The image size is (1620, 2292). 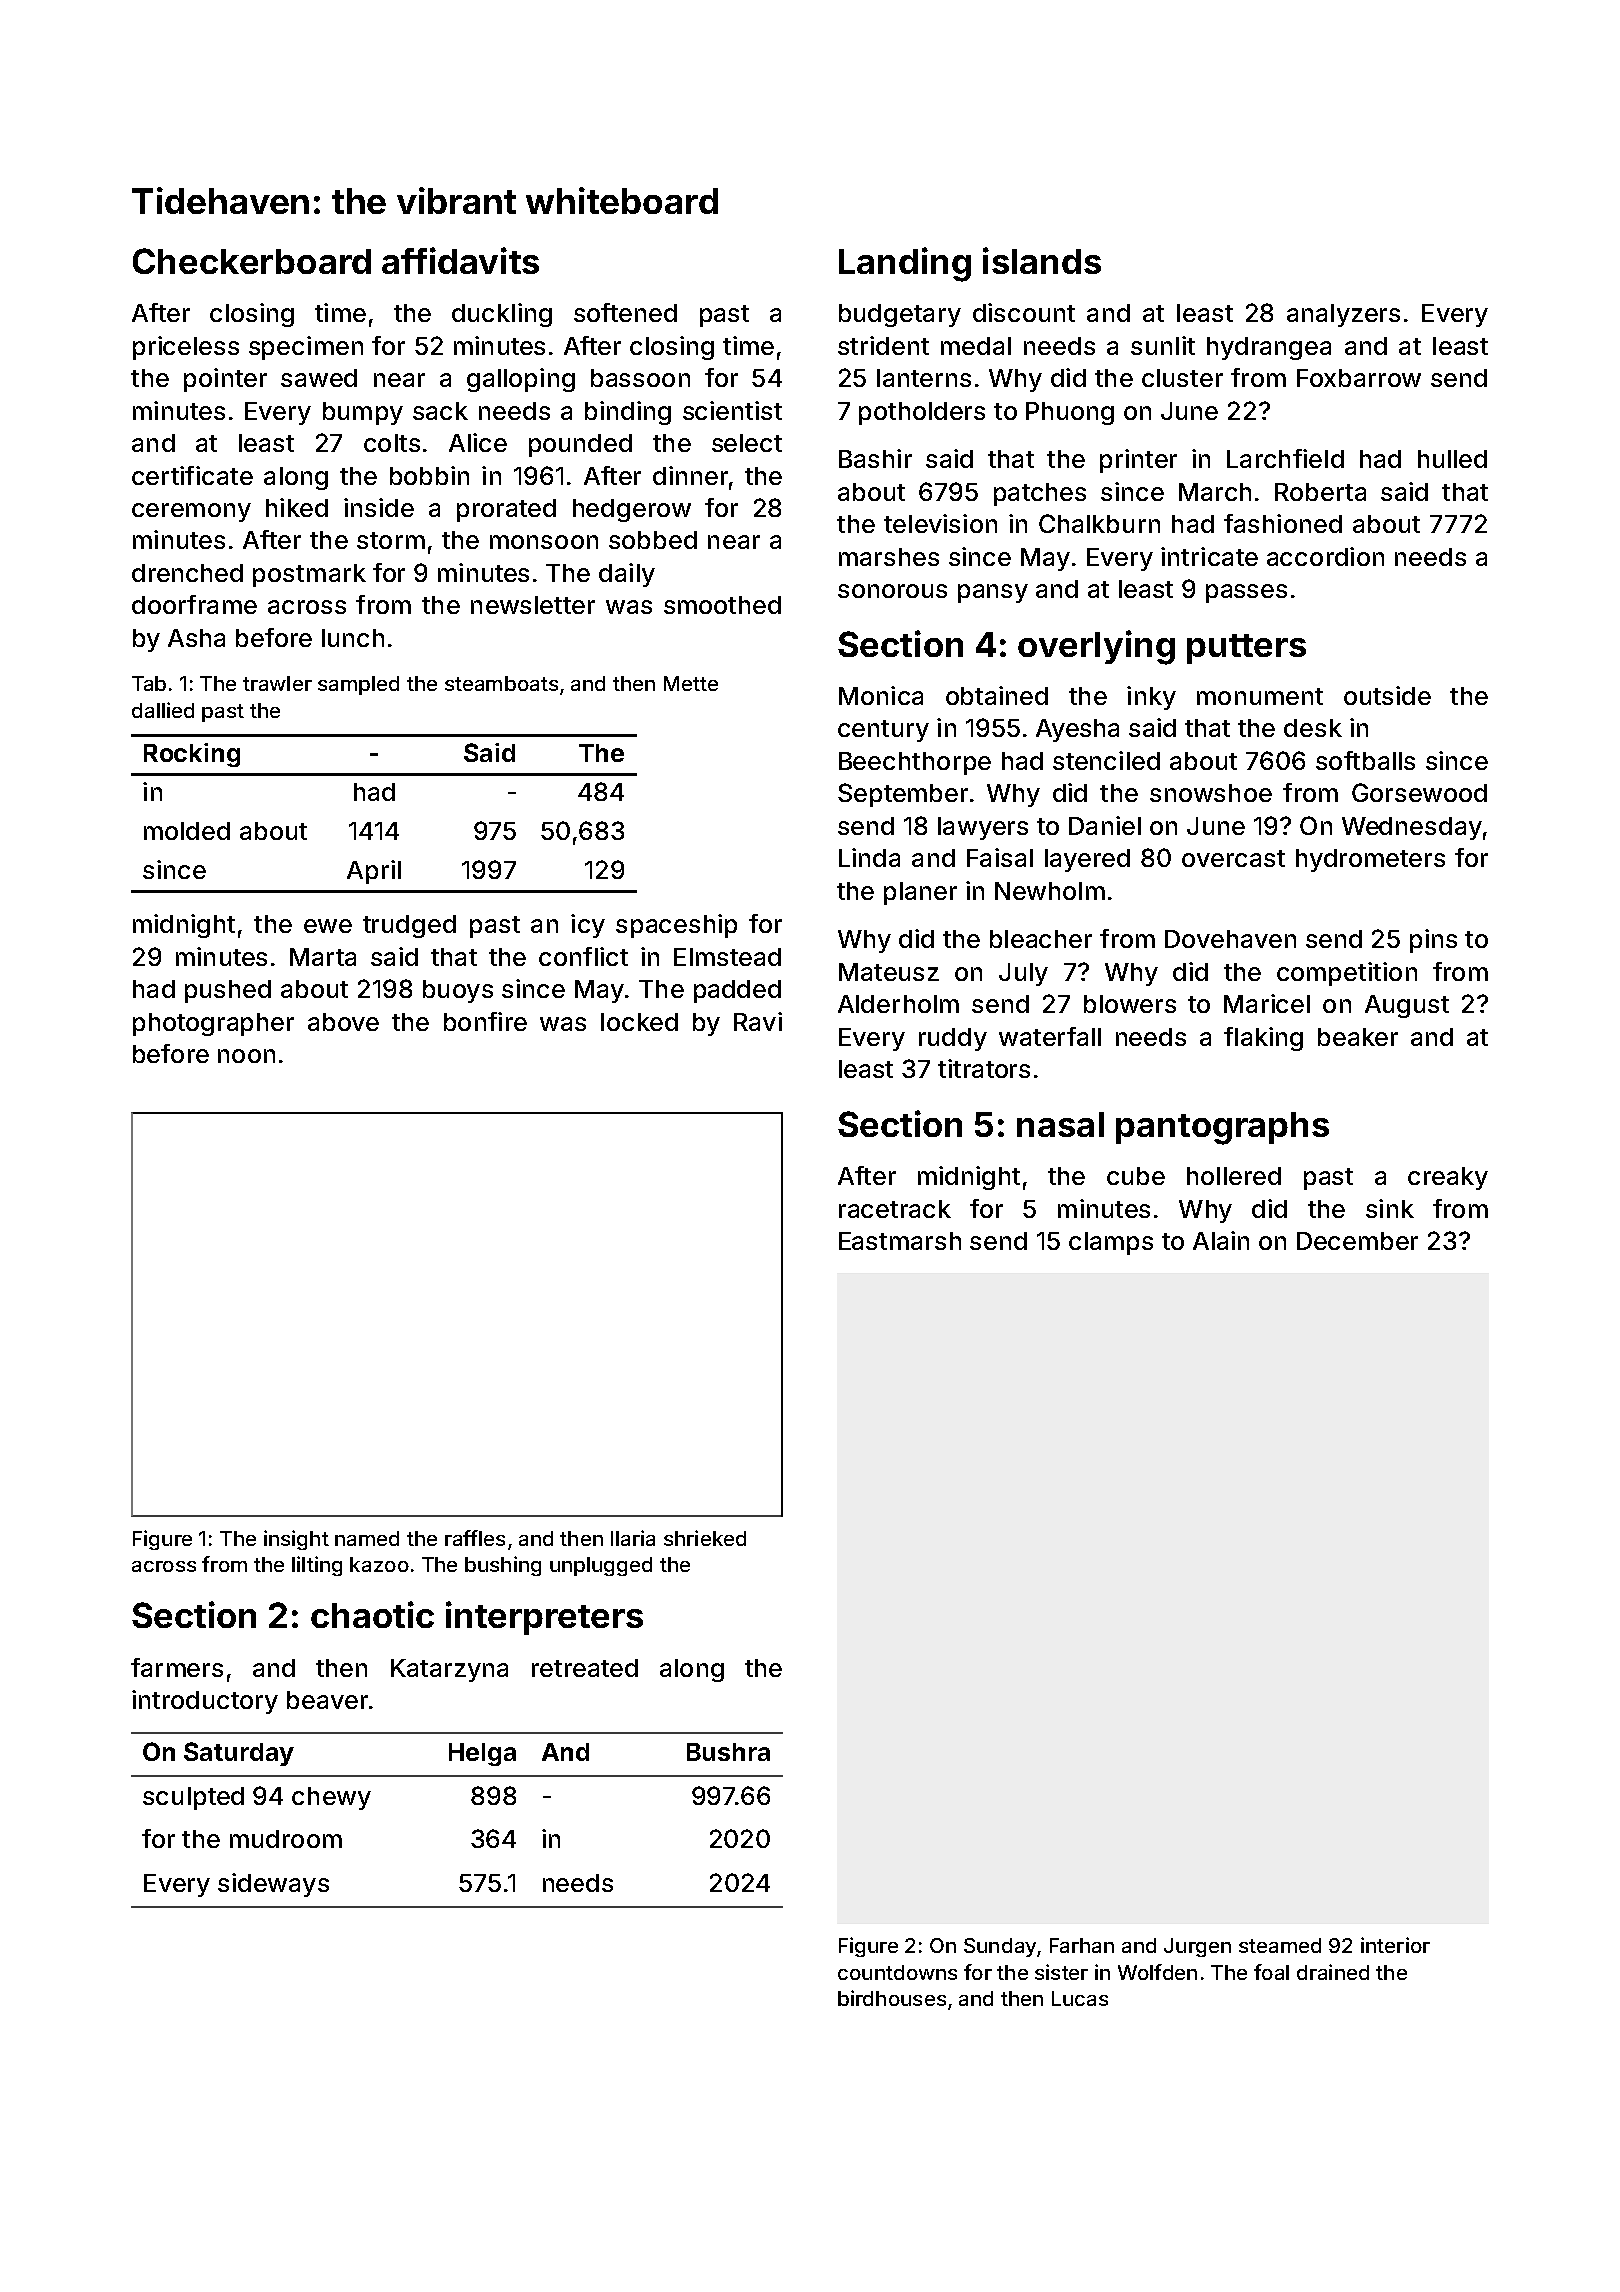 I want to click on birdhouses, so click(x=892, y=1998).
